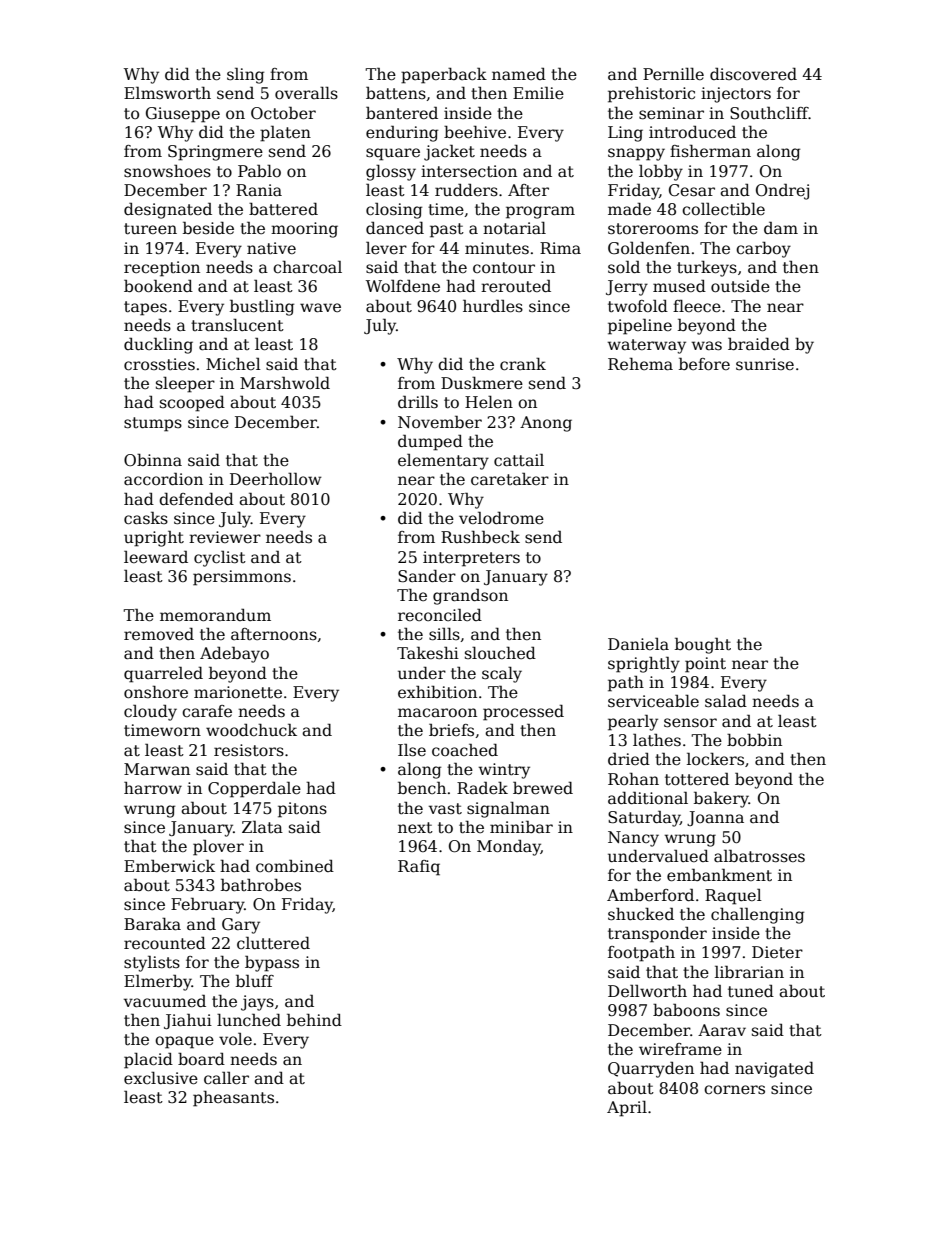 The width and height of the screenshot is (952, 1233). What do you see at coordinates (320, 308) in the screenshot?
I see `wave` at bounding box center [320, 308].
